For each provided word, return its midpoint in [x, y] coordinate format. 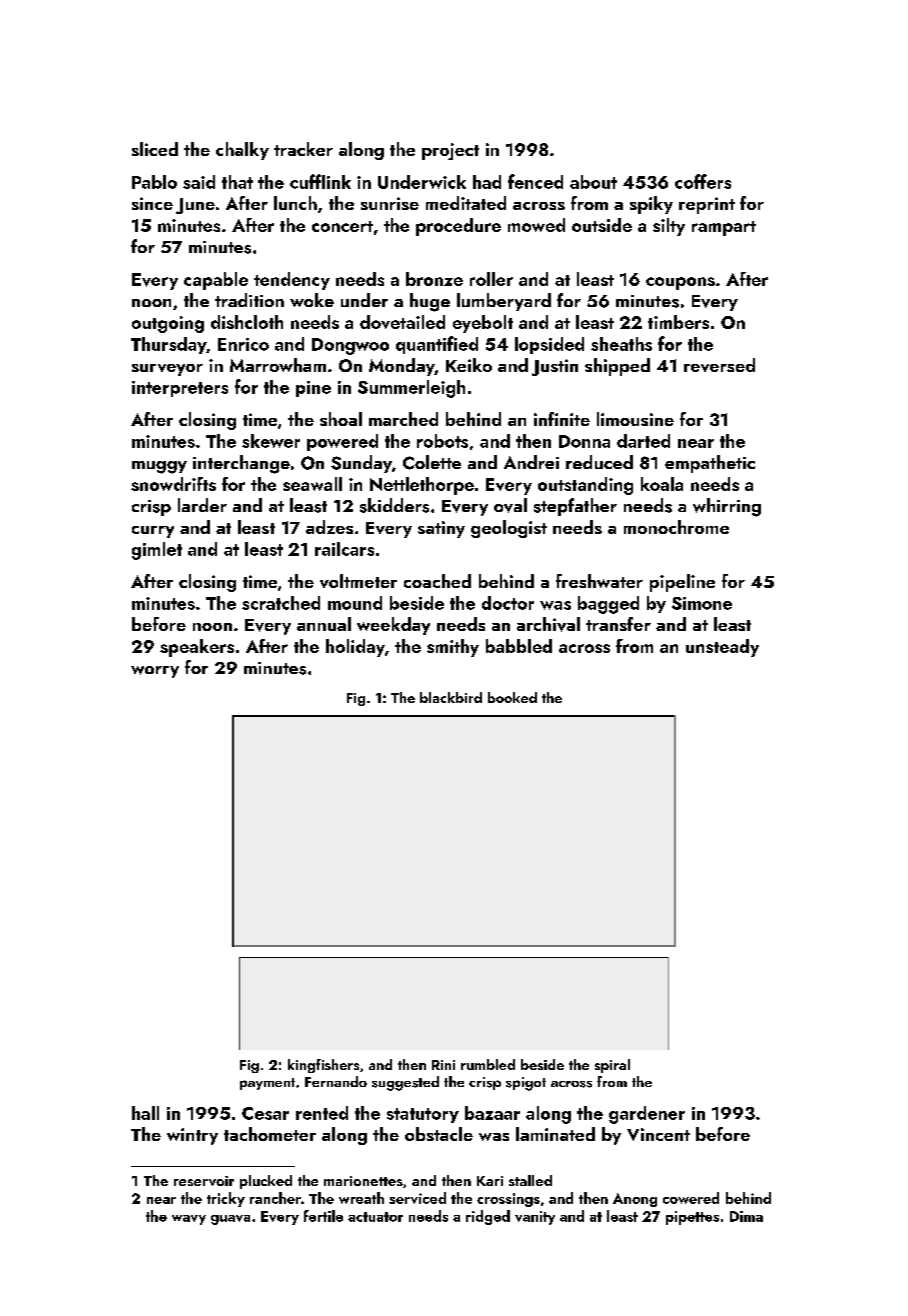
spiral [612, 1066]
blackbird [451, 697]
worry [155, 672]
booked [512, 697]
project [450, 151]
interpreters [180, 389]
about [593, 182]
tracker [303, 149]
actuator [375, 1217]
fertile [323, 1216]
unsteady [722, 648]
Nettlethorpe [422, 486]
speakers [197, 648]
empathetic [710, 464]
